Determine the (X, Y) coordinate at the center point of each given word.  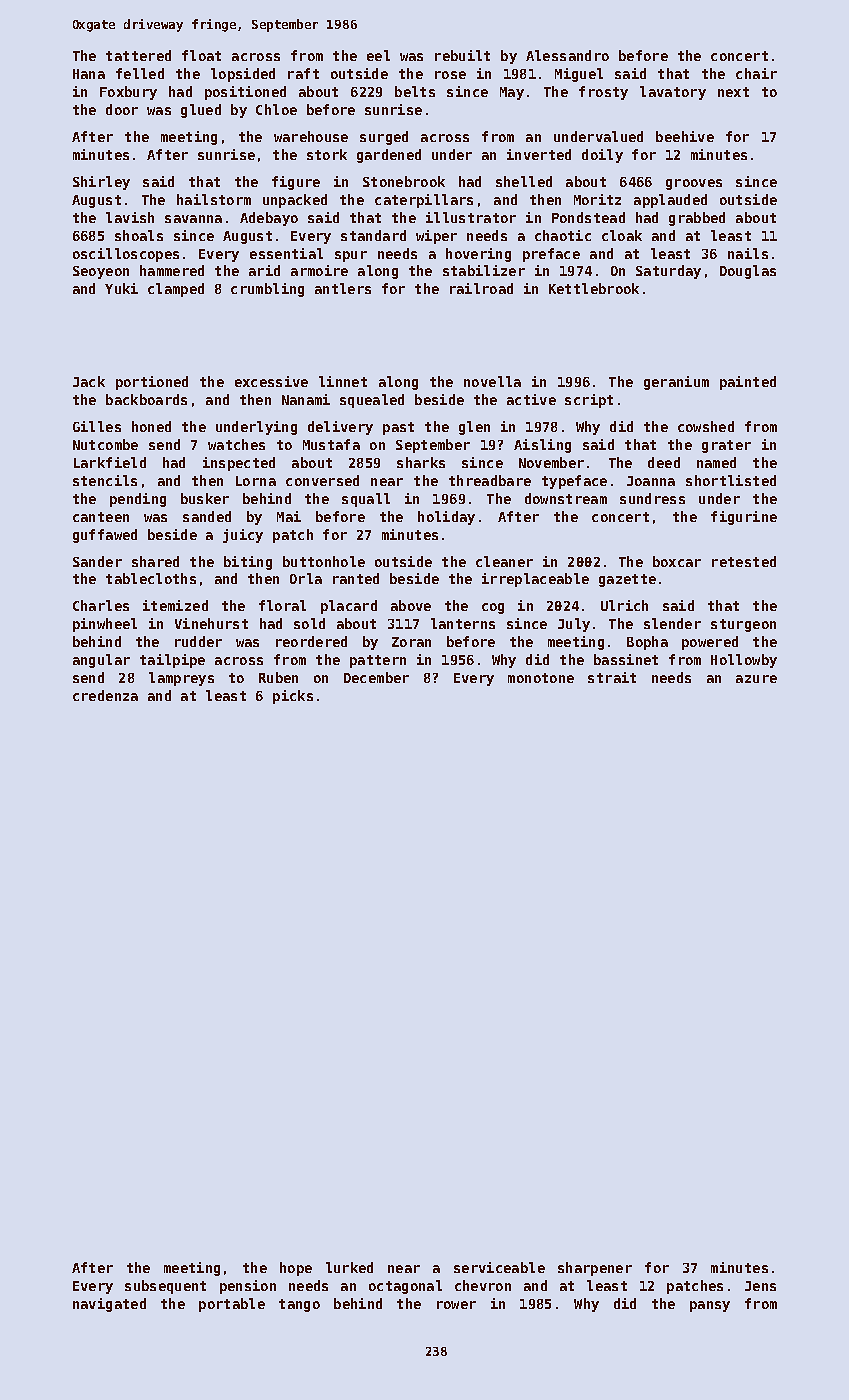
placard (349, 607)
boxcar (677, 561)
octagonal (405, 1287)
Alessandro (567, 55)
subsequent (165, 1287)
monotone (541, 678)
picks (293, 697)
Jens (760, 1286)
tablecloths (151, 578)
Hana (89, 74)
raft (303, 73)
